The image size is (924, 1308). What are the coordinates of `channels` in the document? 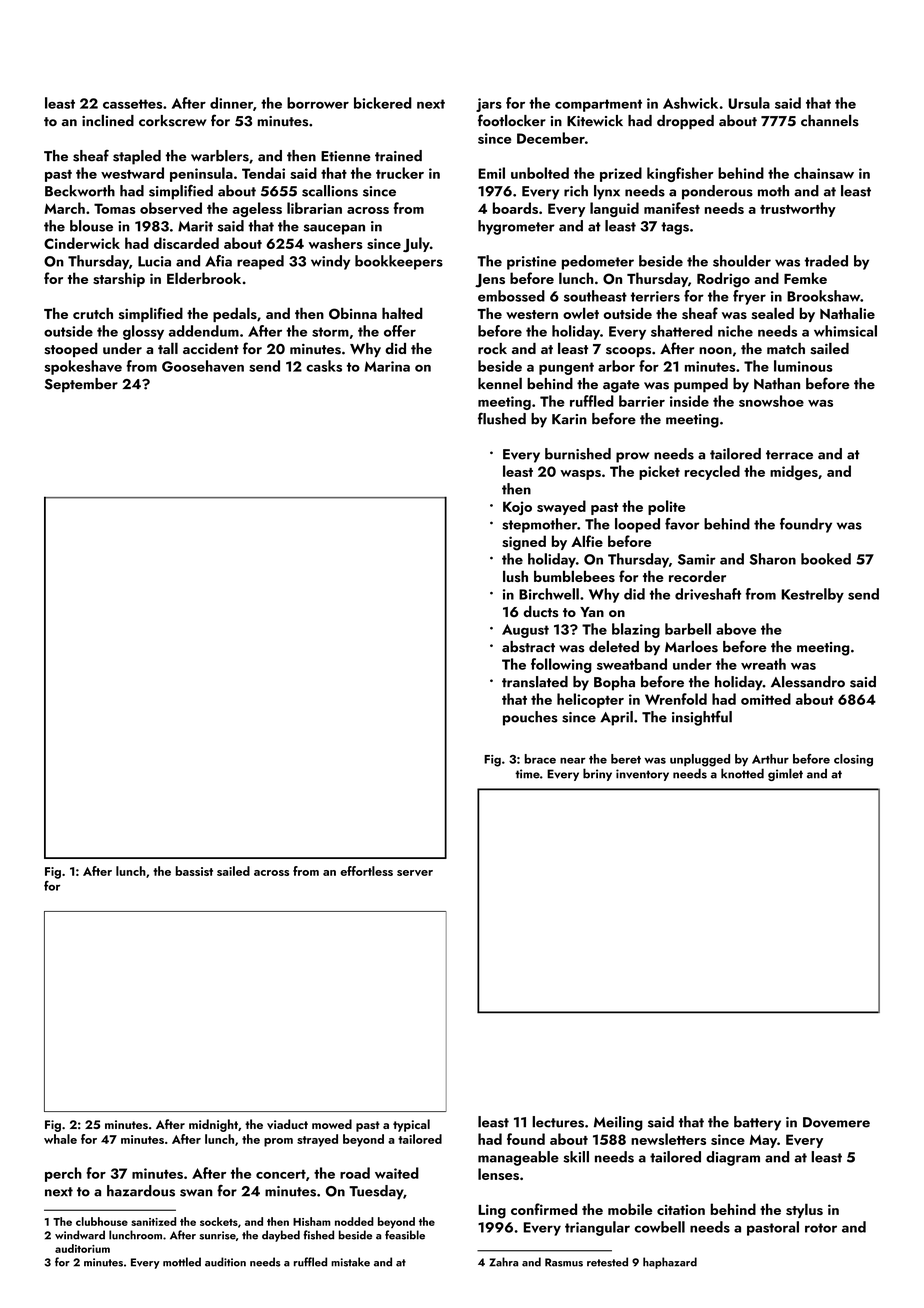 It's located at (830, 120).
